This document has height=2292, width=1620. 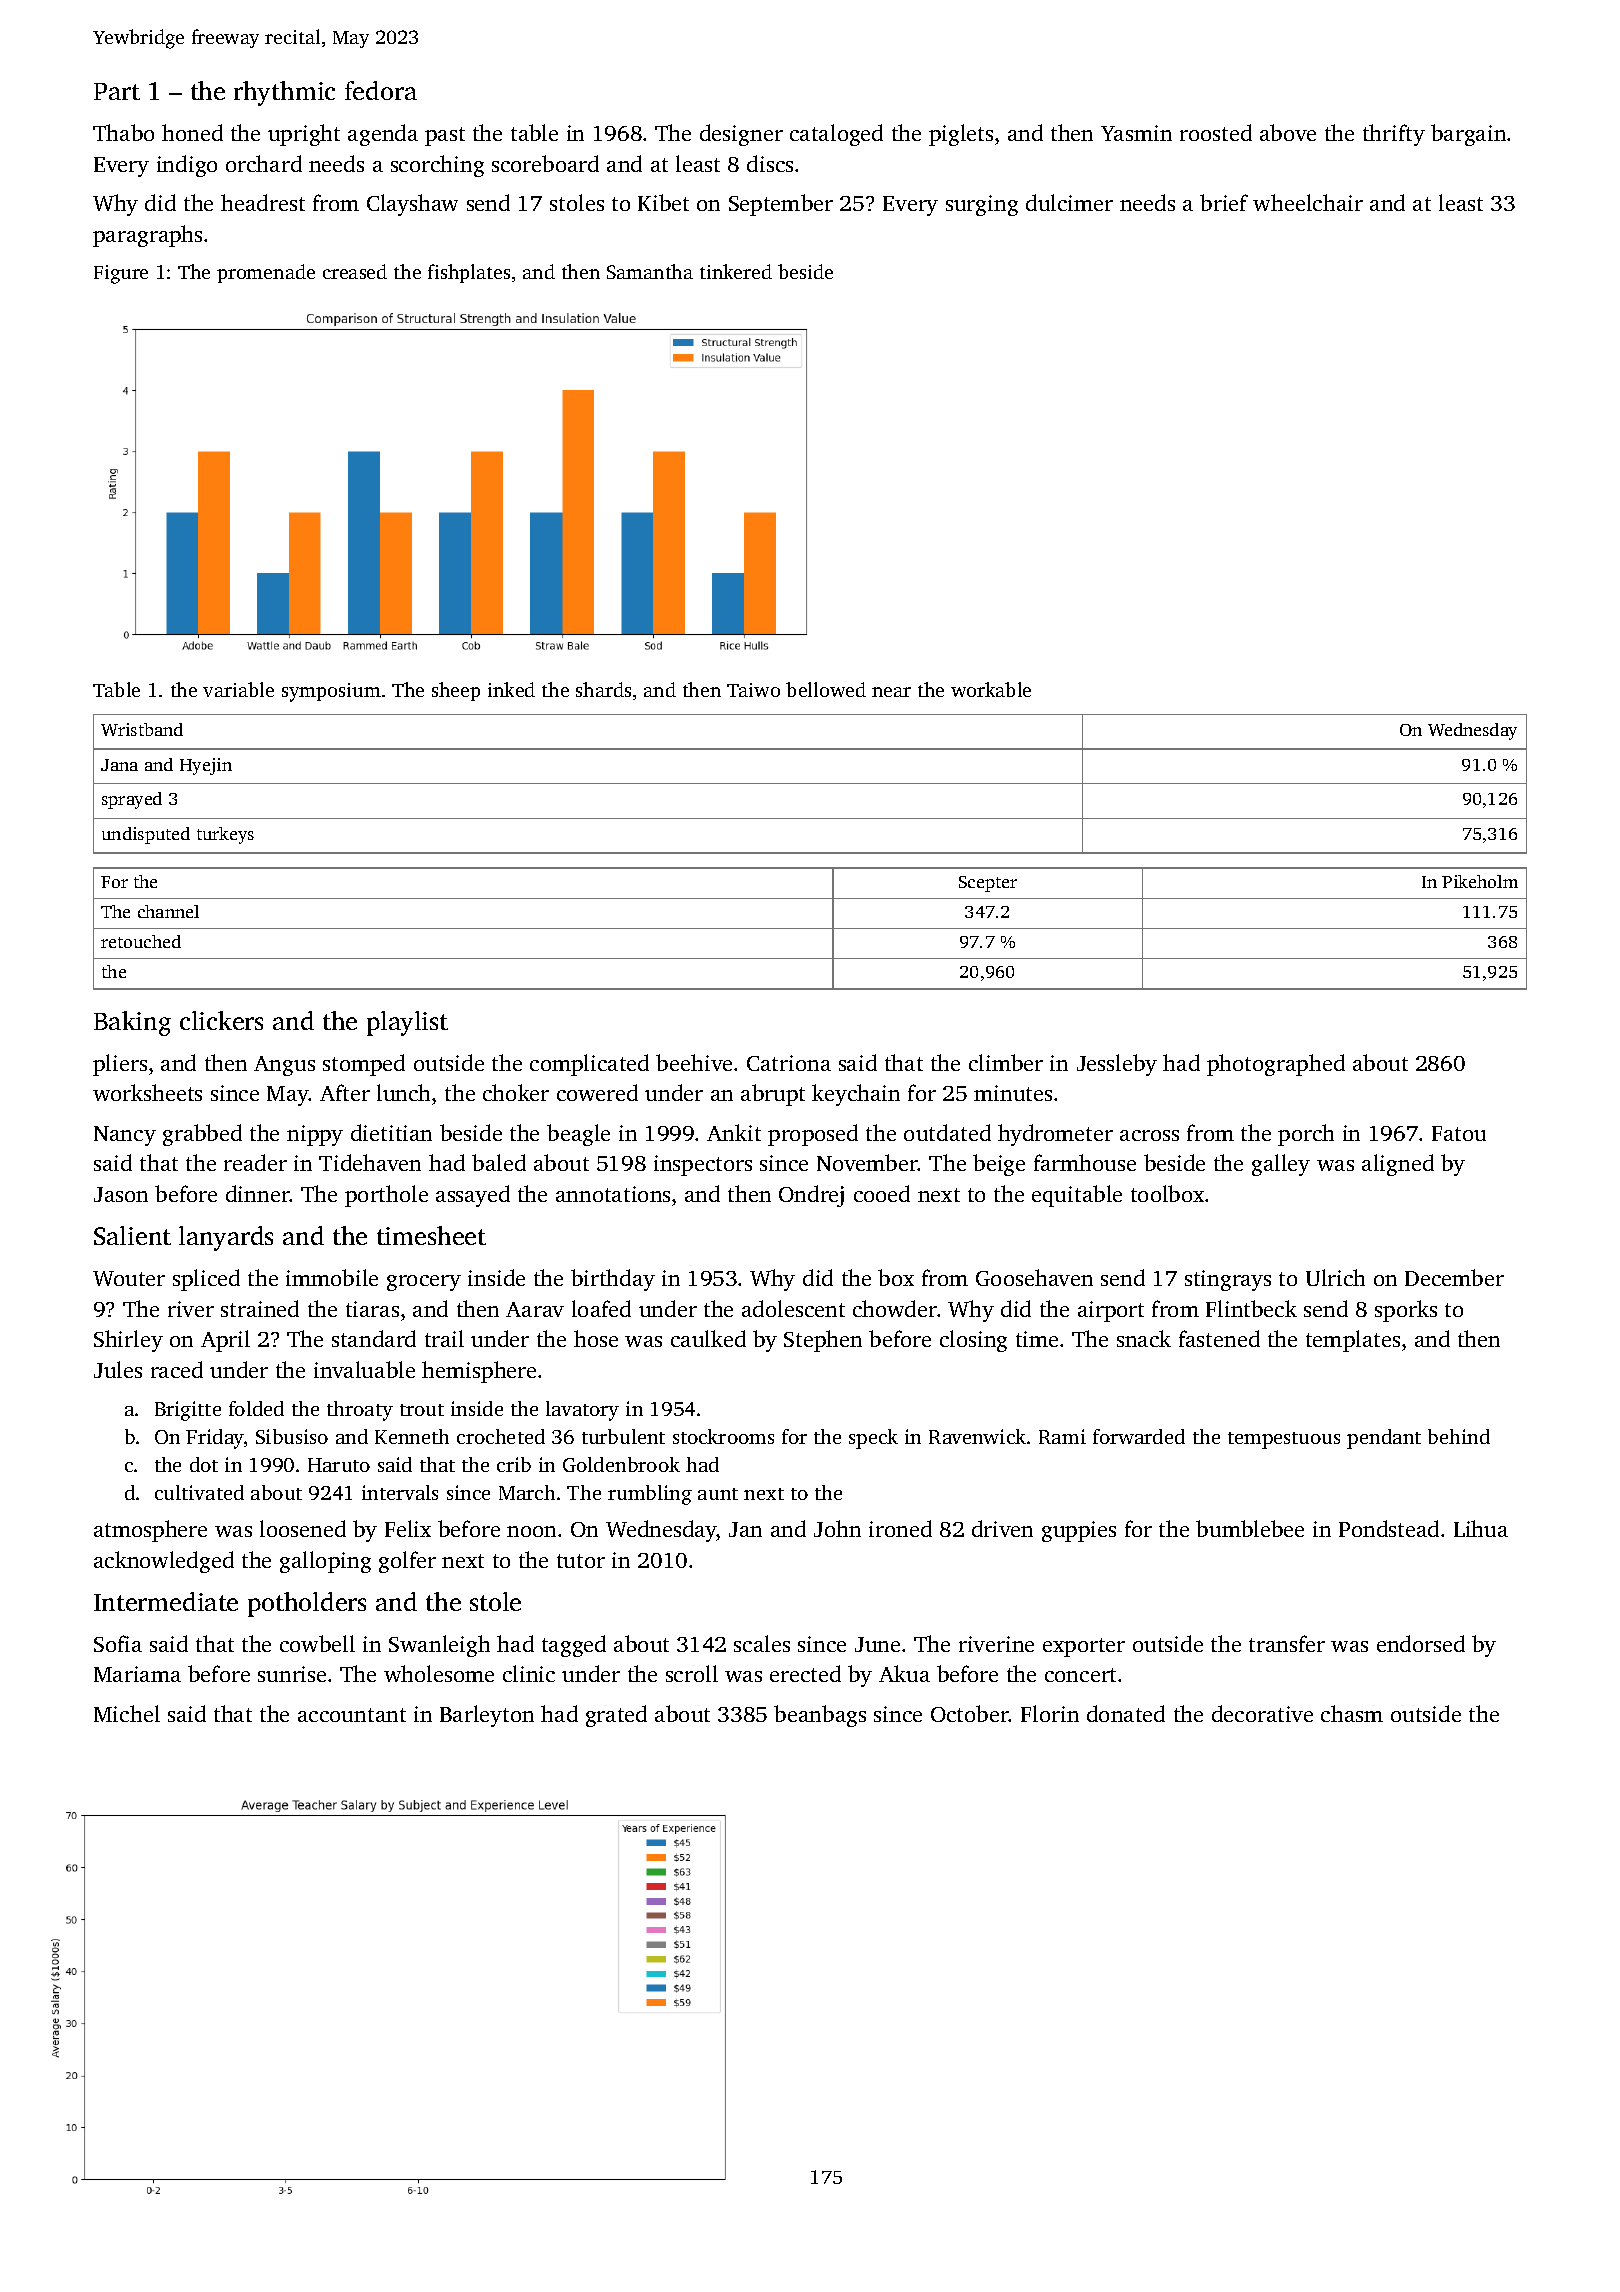 What do you see at coordinates (789, 1063) in the document?
I see `Catriona` at bounding box center [789, 1063].
